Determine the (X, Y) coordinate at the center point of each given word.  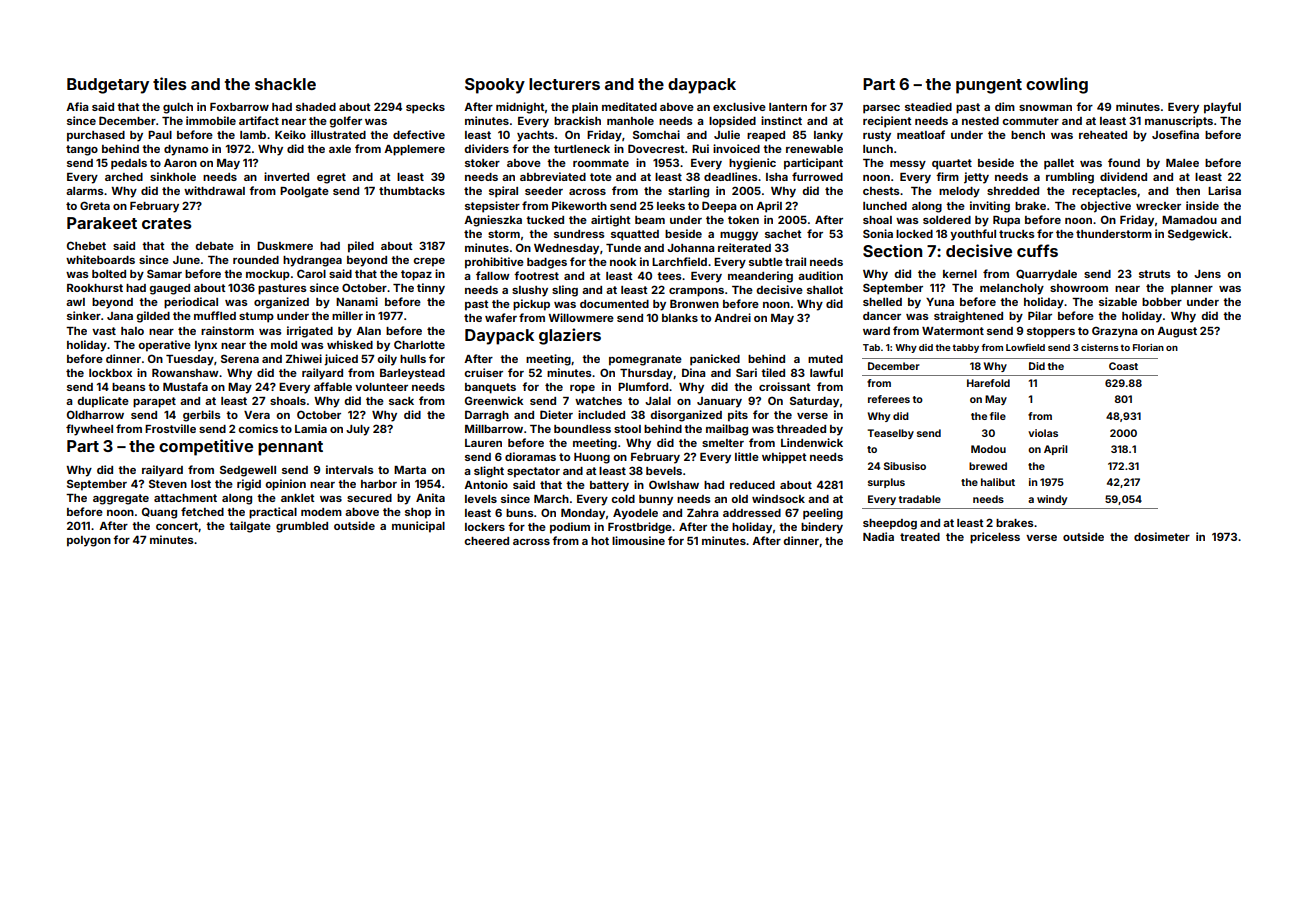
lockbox (110, 373)
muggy (739, 236)
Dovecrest (656, 148)
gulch (178, 108)
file (998, 416)
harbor (379, 484)
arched (124, 177)
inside (1202, 205)
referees (889, 399)
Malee (1182, 163)
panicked (715, 360)
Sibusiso (905, 466)
